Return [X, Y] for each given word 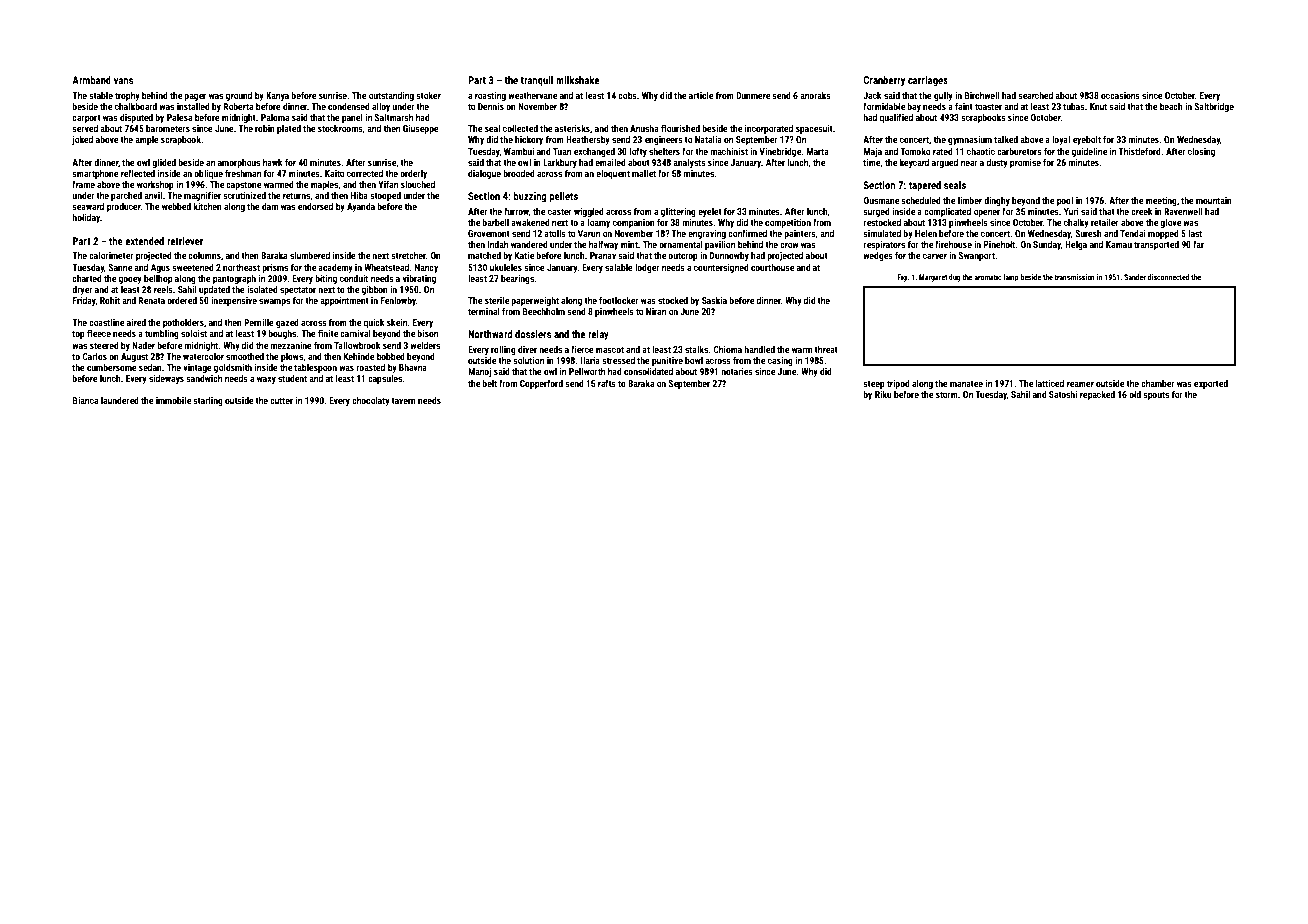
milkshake [577, 80]
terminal [484, 311]
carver [935, 256]
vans [123, 81]
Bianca [85, 400]
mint [629, 244]
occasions [1120, 95]
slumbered [310, 255]
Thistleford [1139, 151]
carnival [355, 333]
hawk [273, 162]
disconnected [1168, 277]
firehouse [953, 244]
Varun [589, 233]
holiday [86, 218]
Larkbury [560, 163]
